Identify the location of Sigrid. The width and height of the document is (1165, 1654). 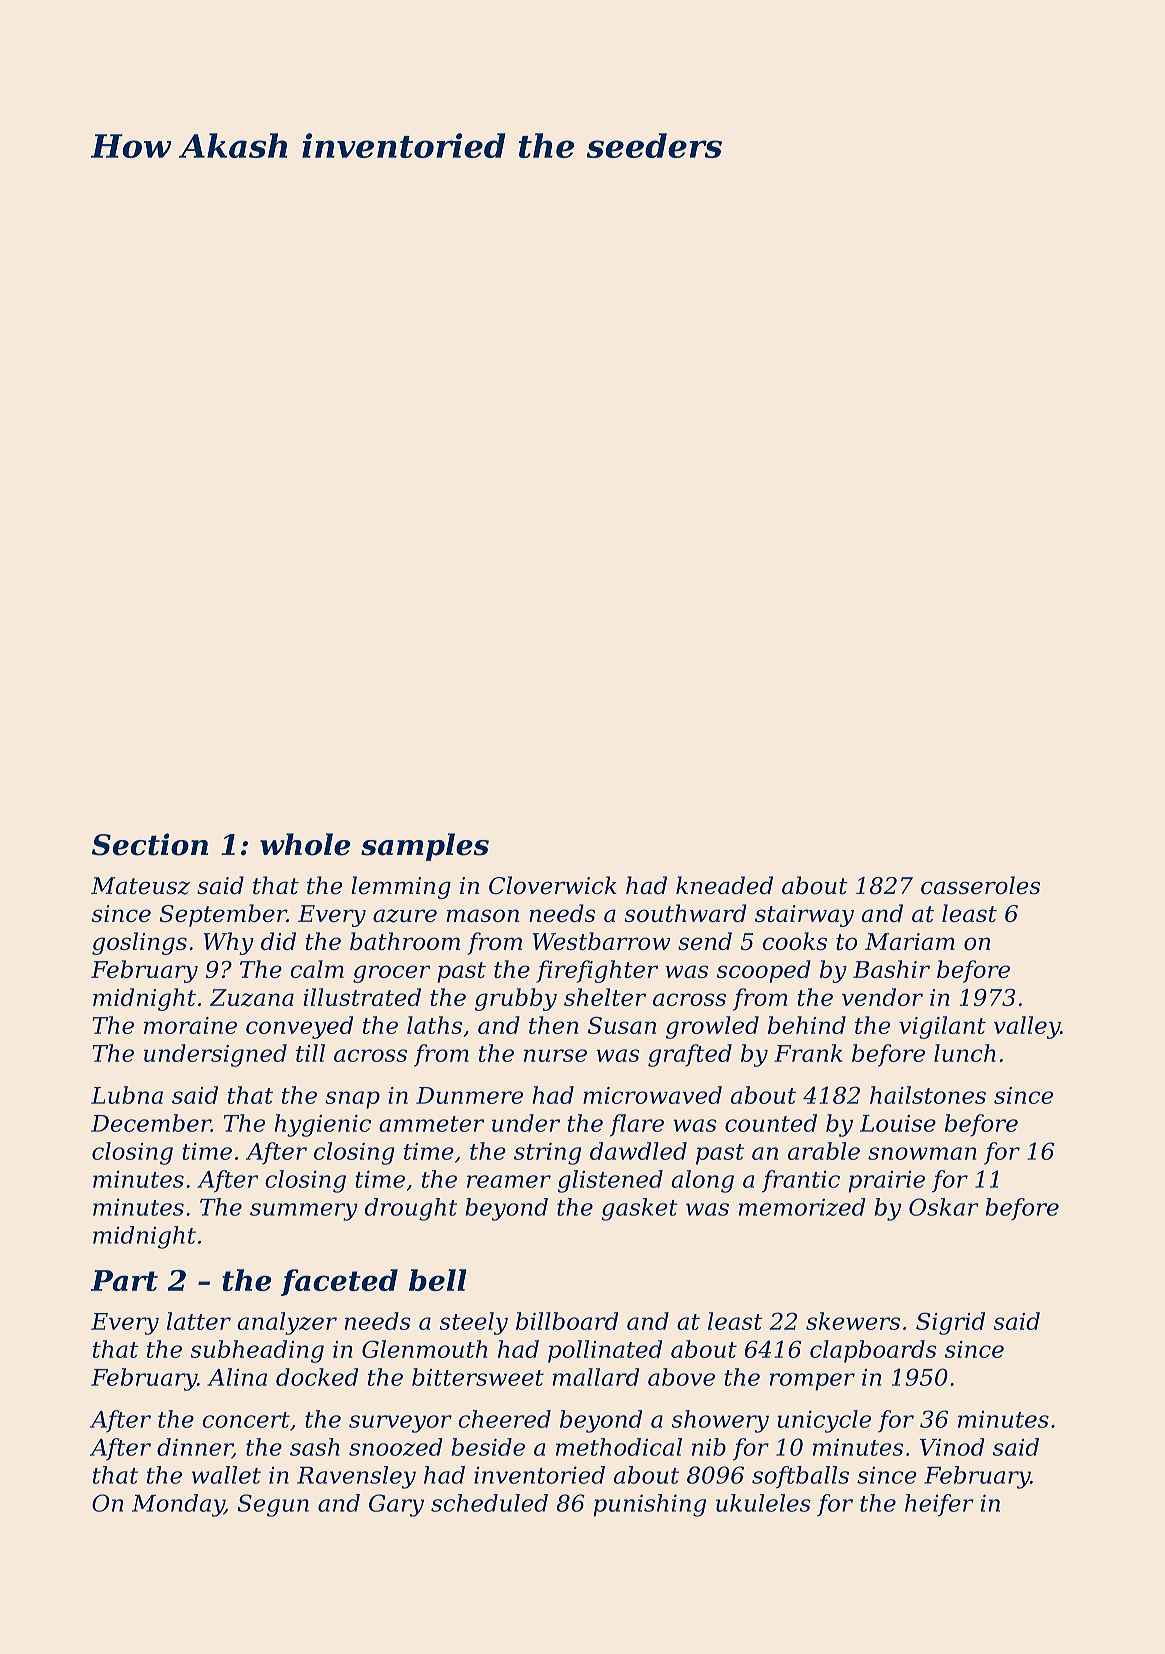
(950, 1323).
